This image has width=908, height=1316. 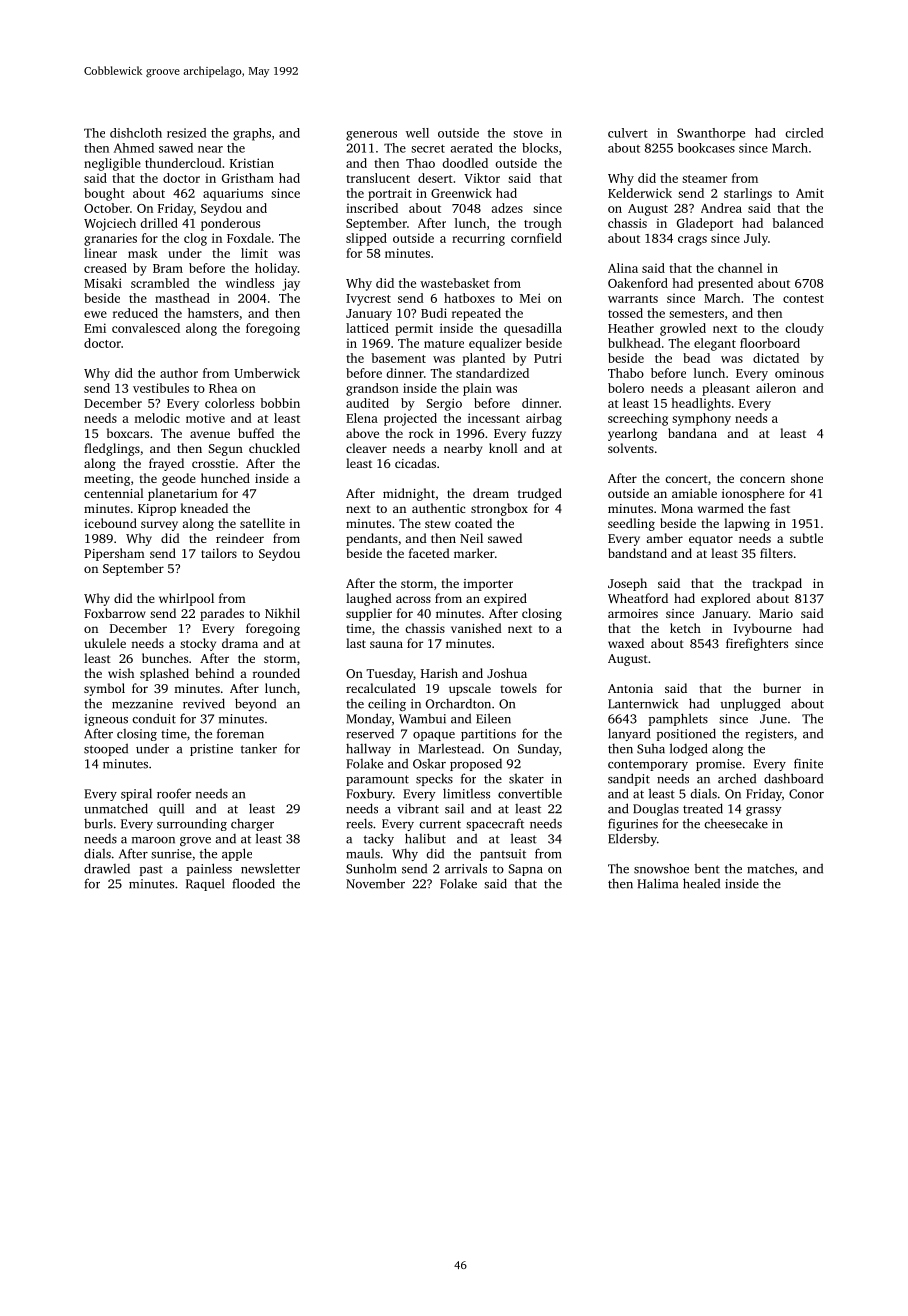 I want to click on survey, so click(x=159, y=526).
